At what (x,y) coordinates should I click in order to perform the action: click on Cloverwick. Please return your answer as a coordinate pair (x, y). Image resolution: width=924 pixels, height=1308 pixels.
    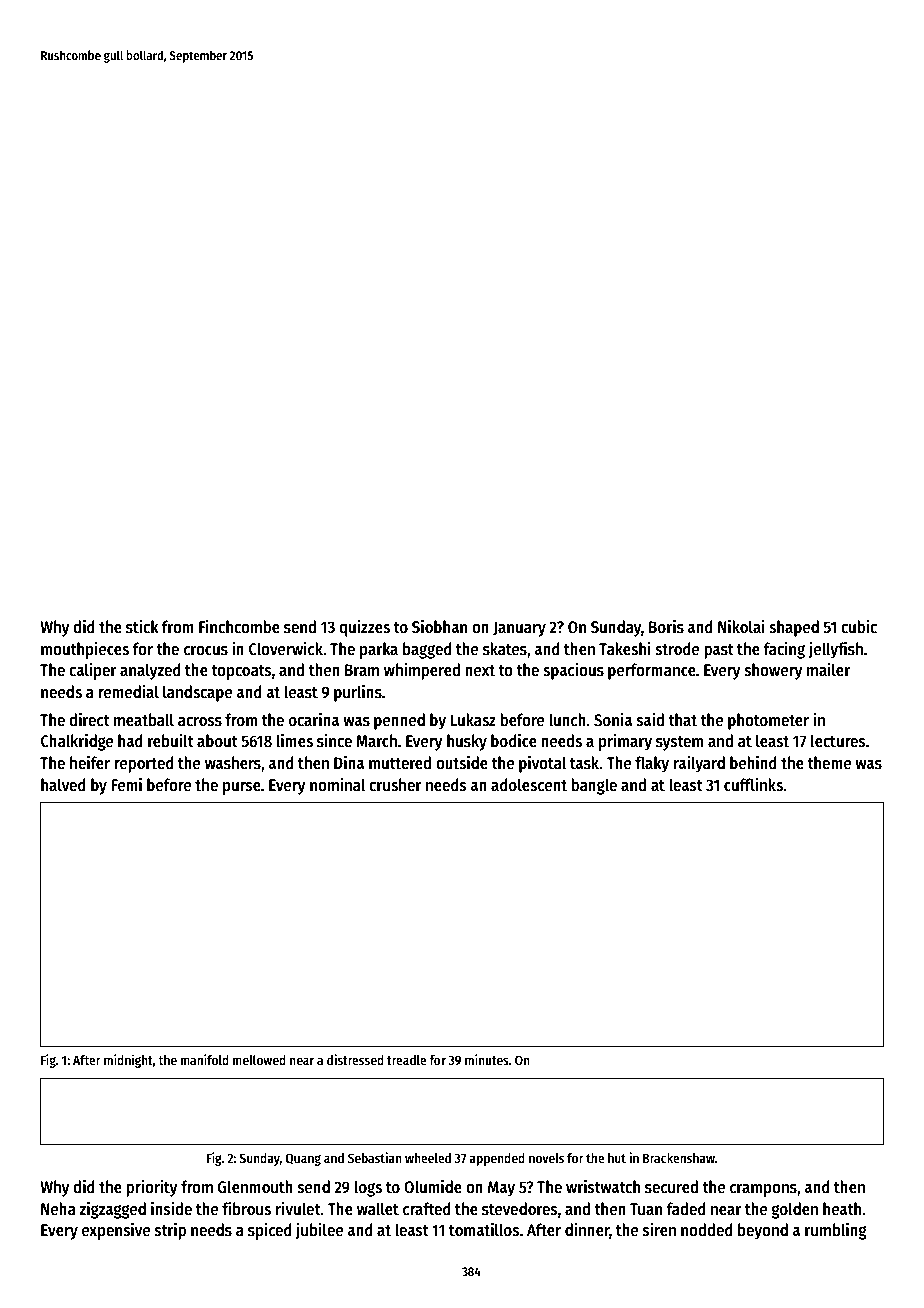
    Looking at the image, I should click on (286, 649).
